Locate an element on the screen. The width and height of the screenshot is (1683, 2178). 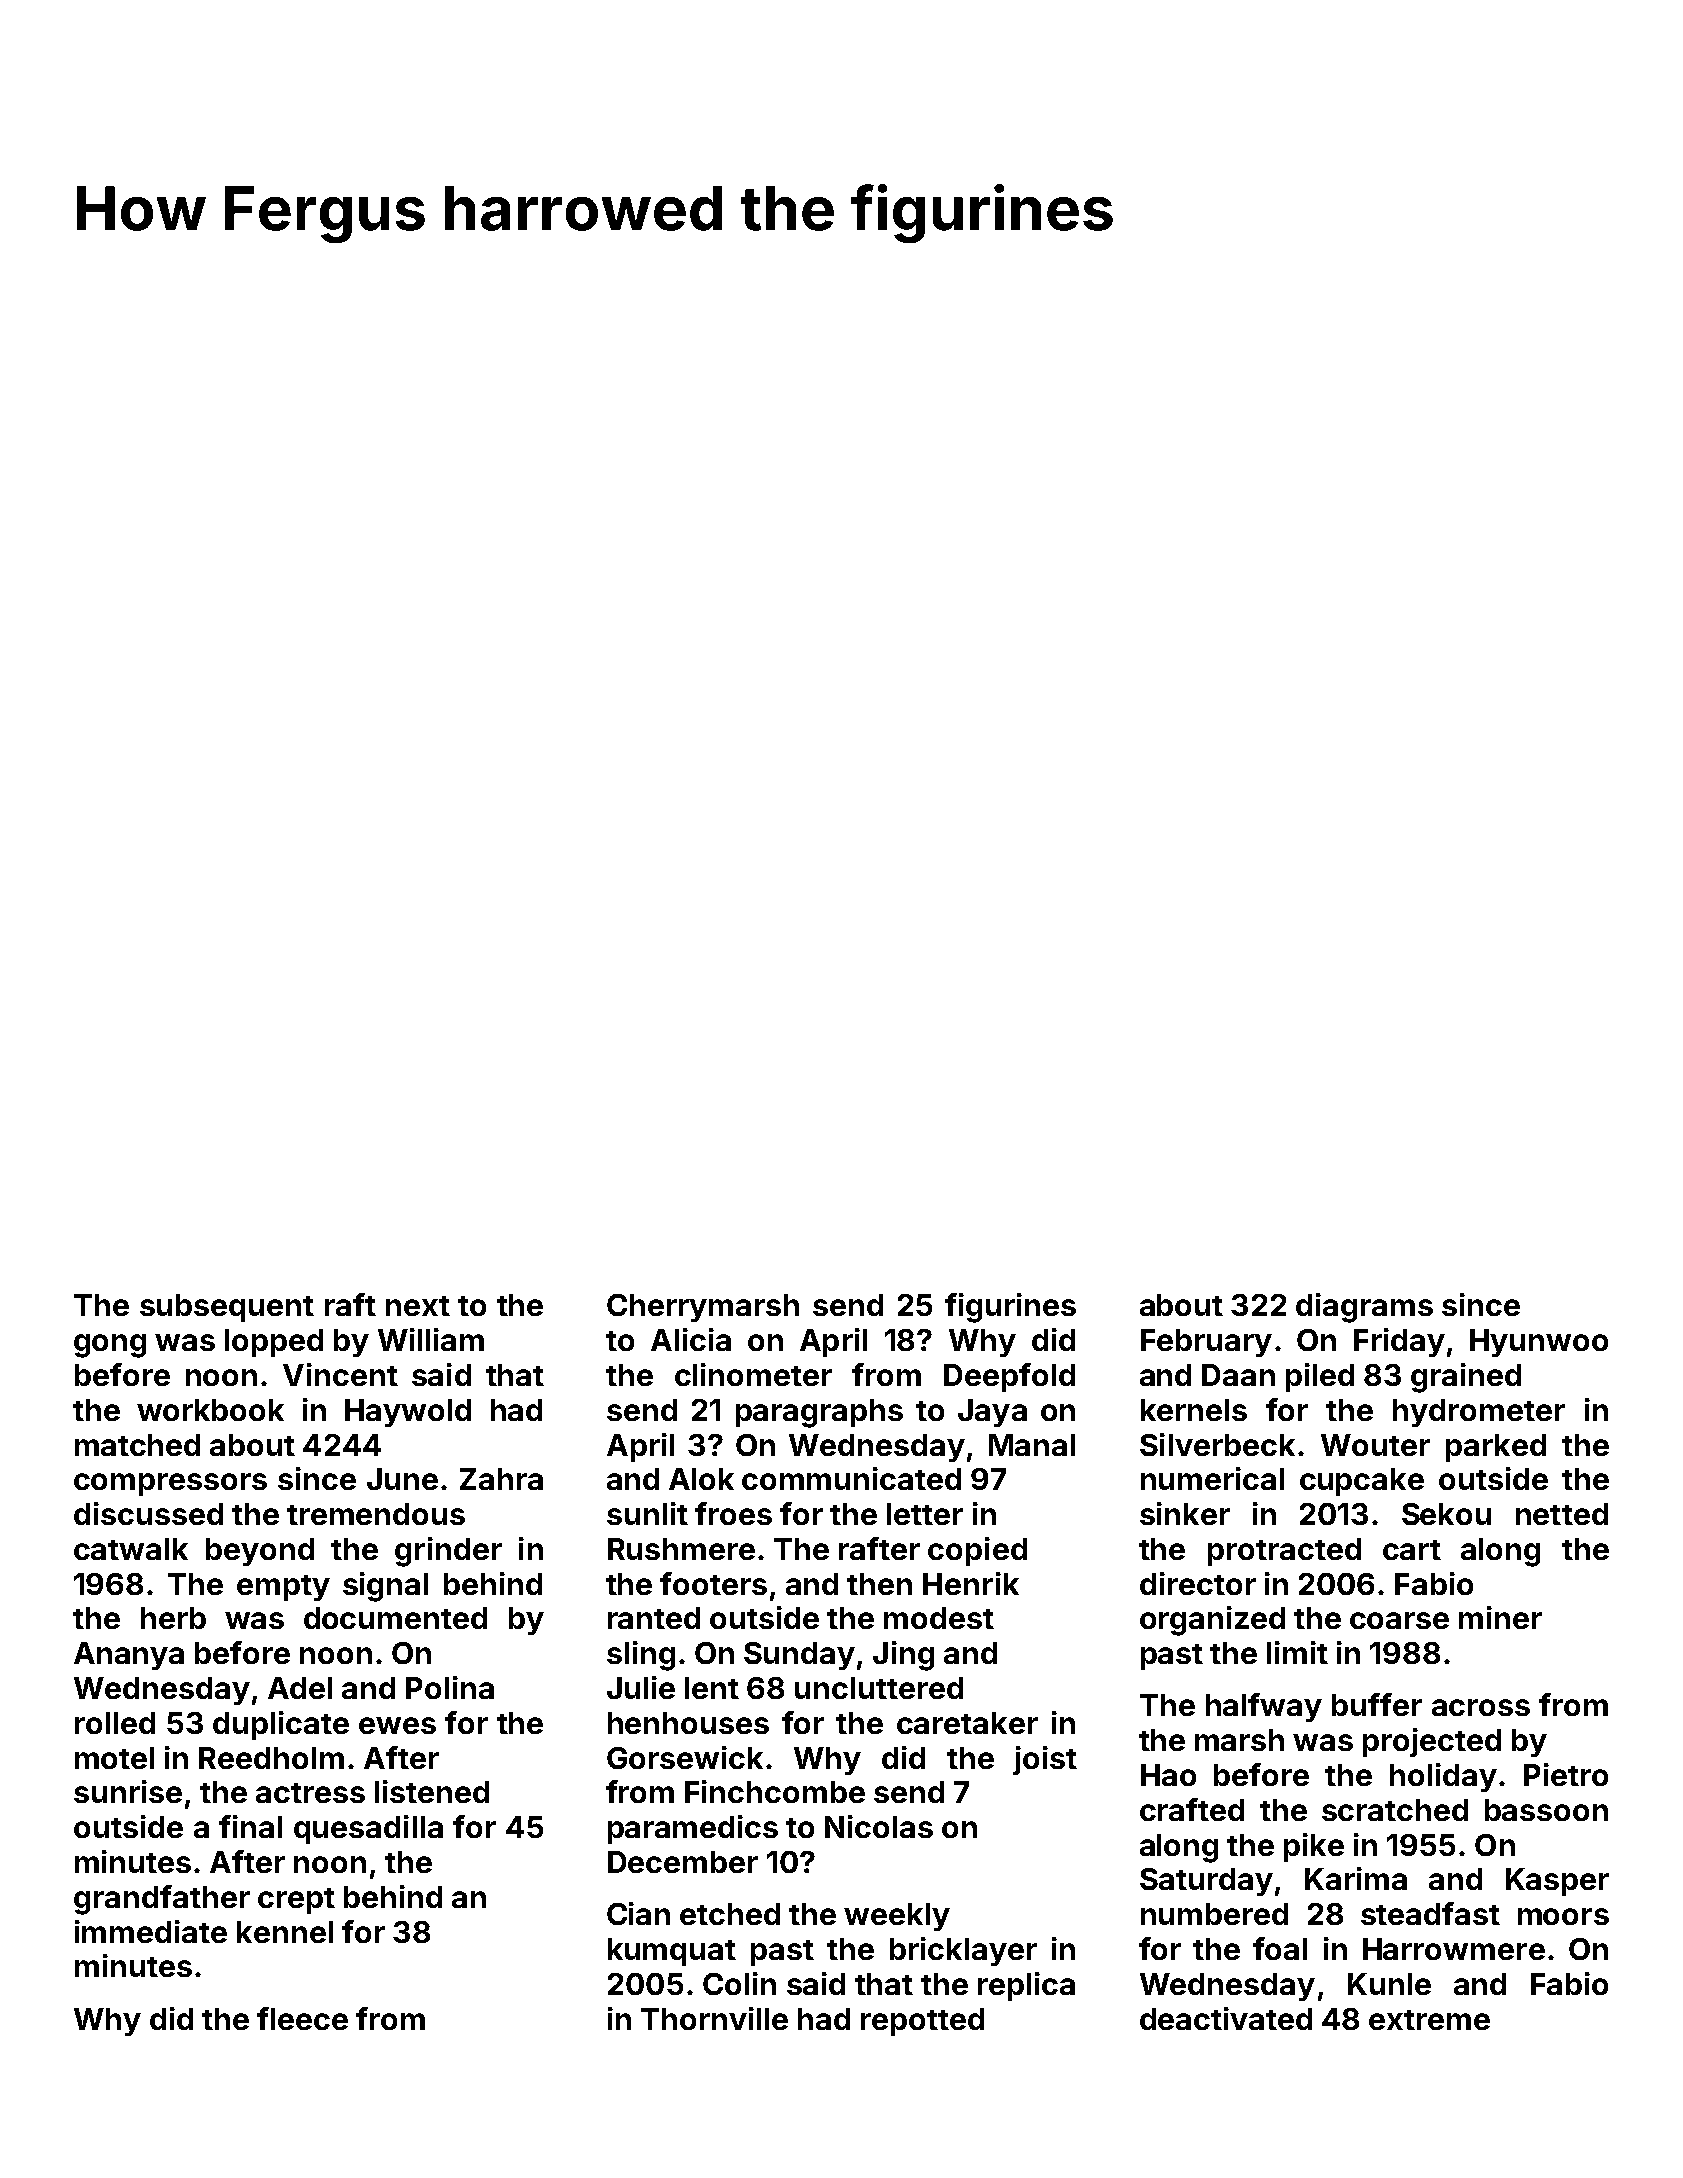
Ananya is located at coordinates (129, 1656).
